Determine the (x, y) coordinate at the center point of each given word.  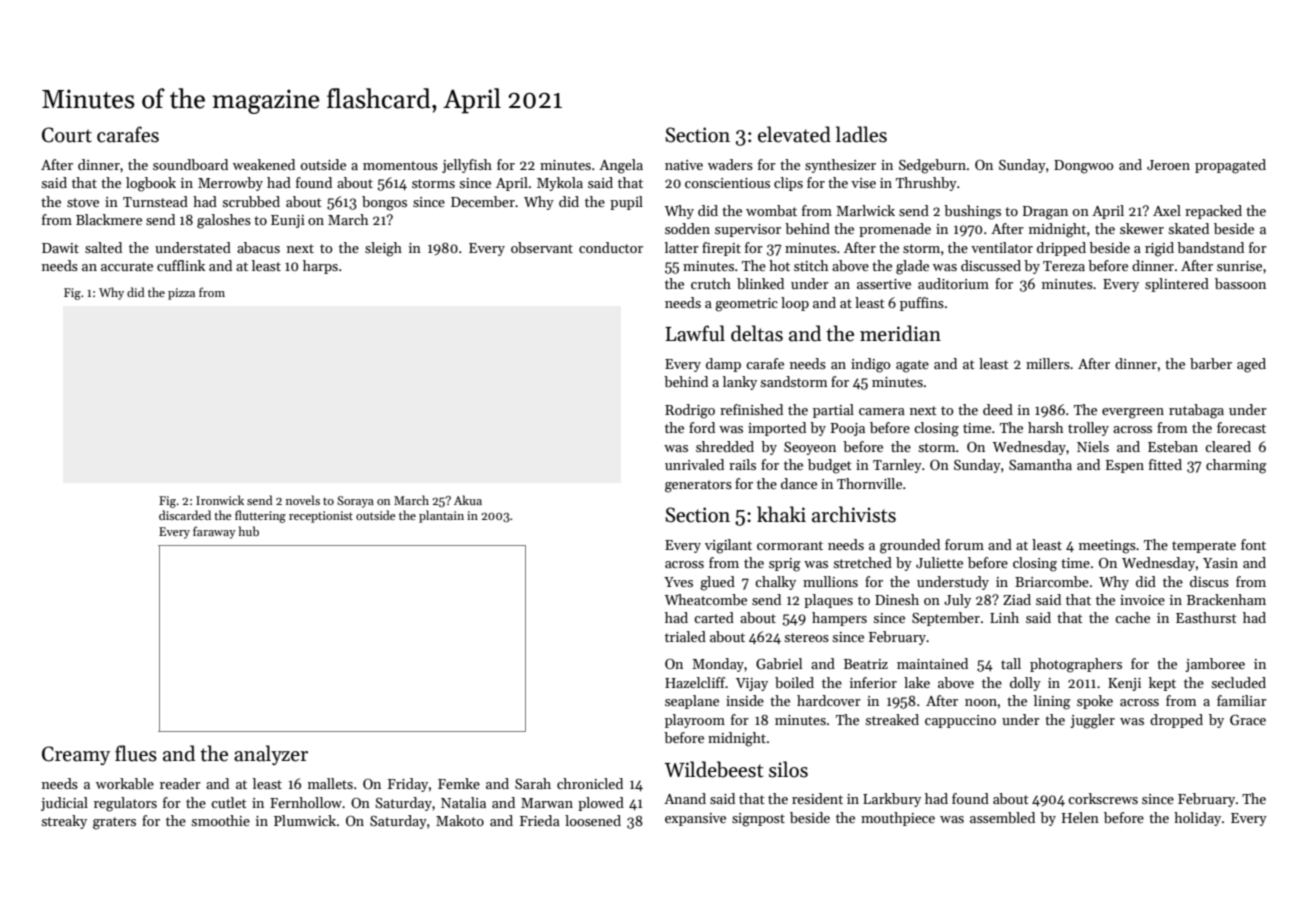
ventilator (1002, 247)
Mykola (560, 184)
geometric (746, 305)
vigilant (728, 546)
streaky (64, 822)
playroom (695, 721)
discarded (185, 515)
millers (1048, 363)
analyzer (271, 755)
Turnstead (155, 201)
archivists (854, 514)
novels (303, 500)
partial (833, 411)
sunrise (1239, 266)
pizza (181, 294)
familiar (1242, 700)
